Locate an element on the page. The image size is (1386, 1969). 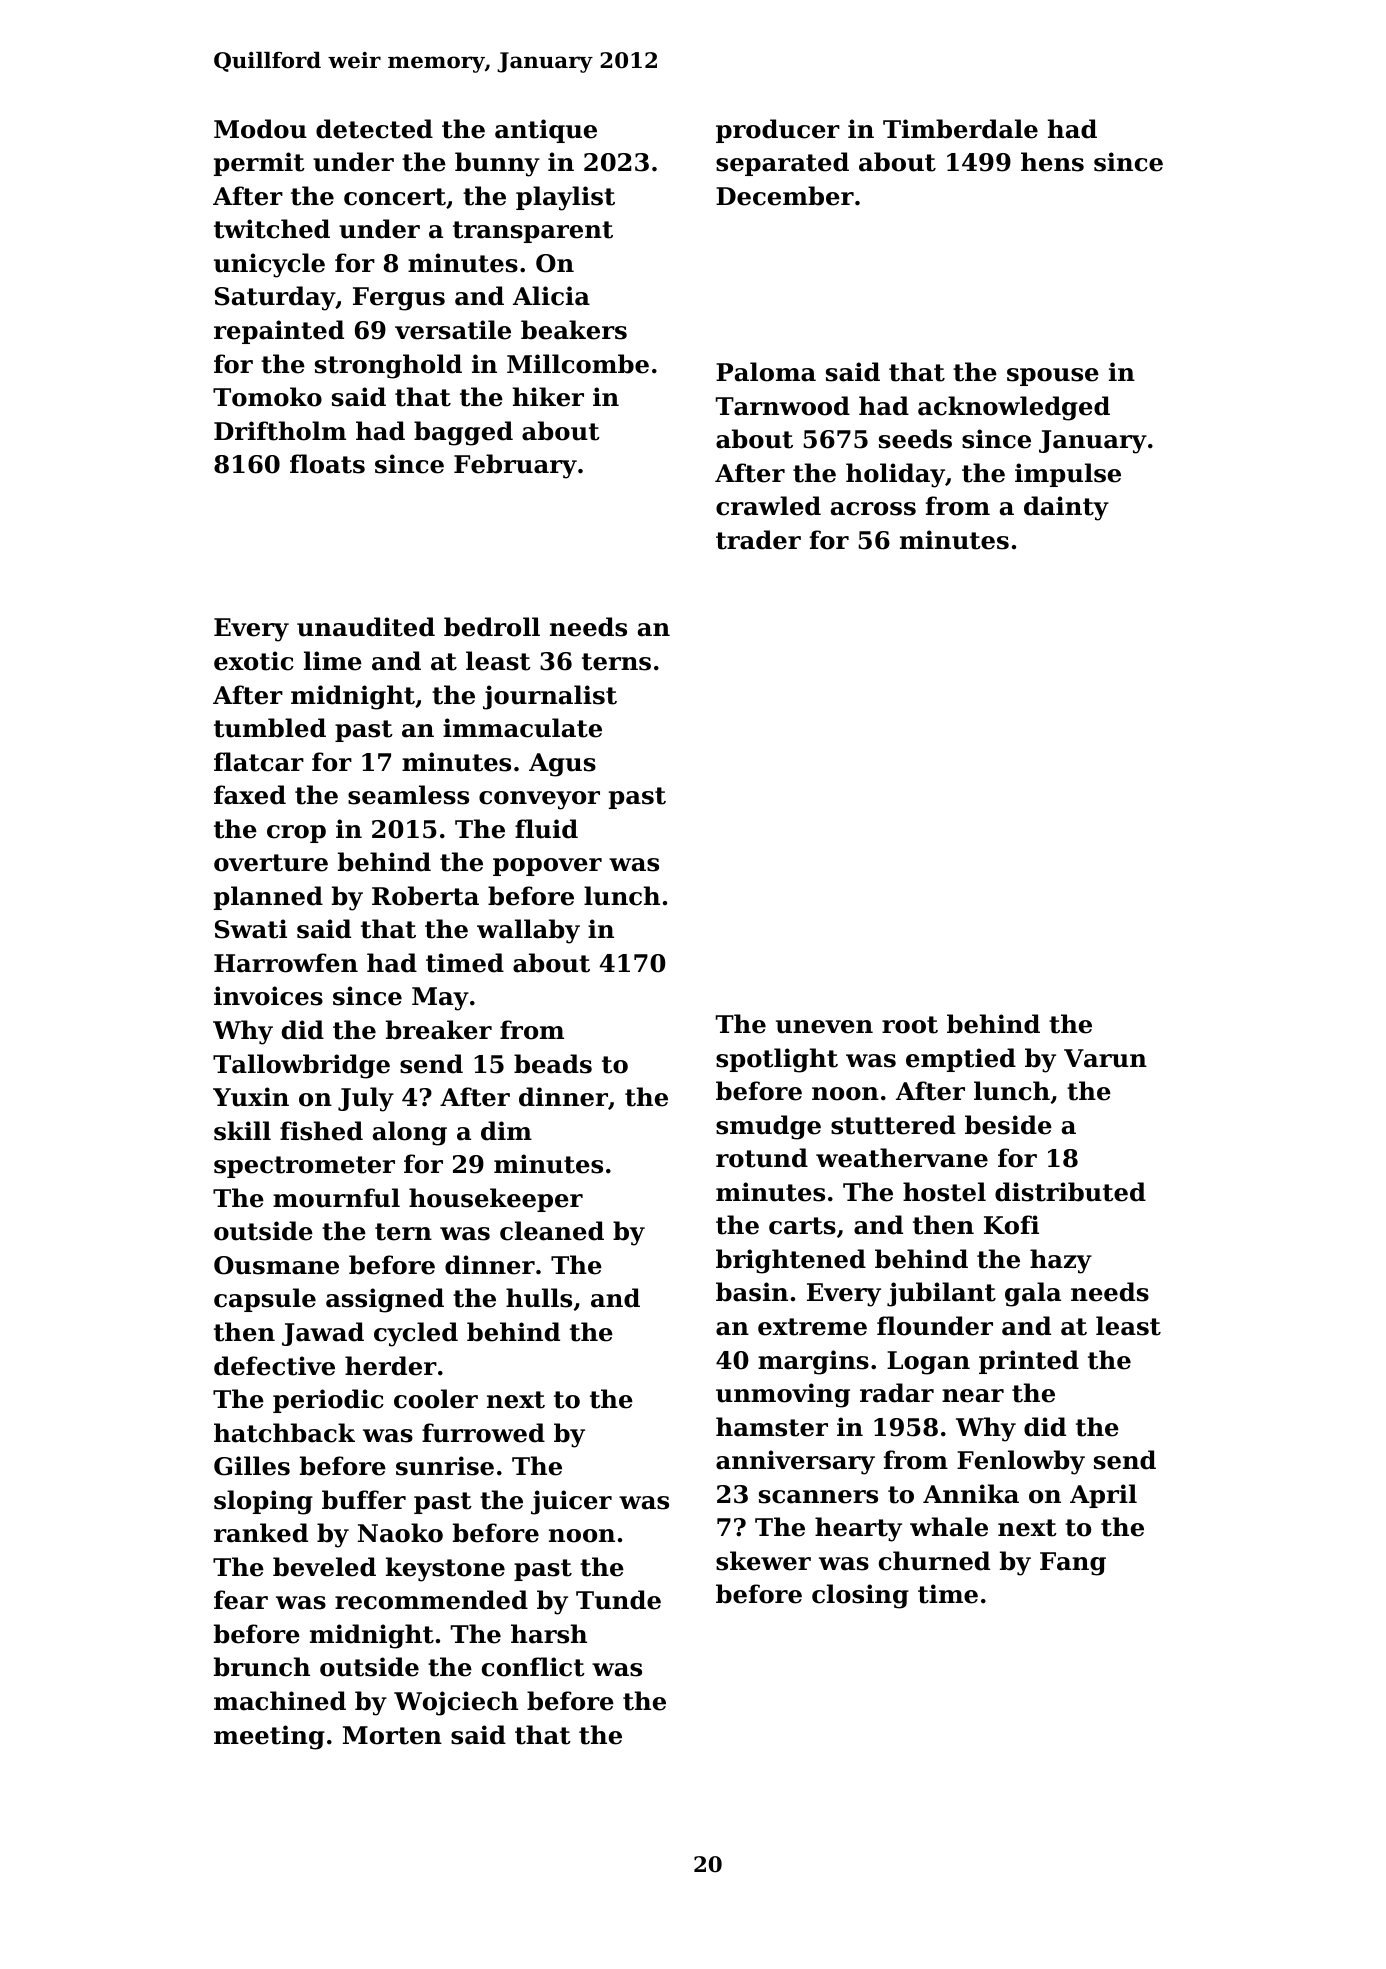
playlist is located at coordinates (565, 198).
